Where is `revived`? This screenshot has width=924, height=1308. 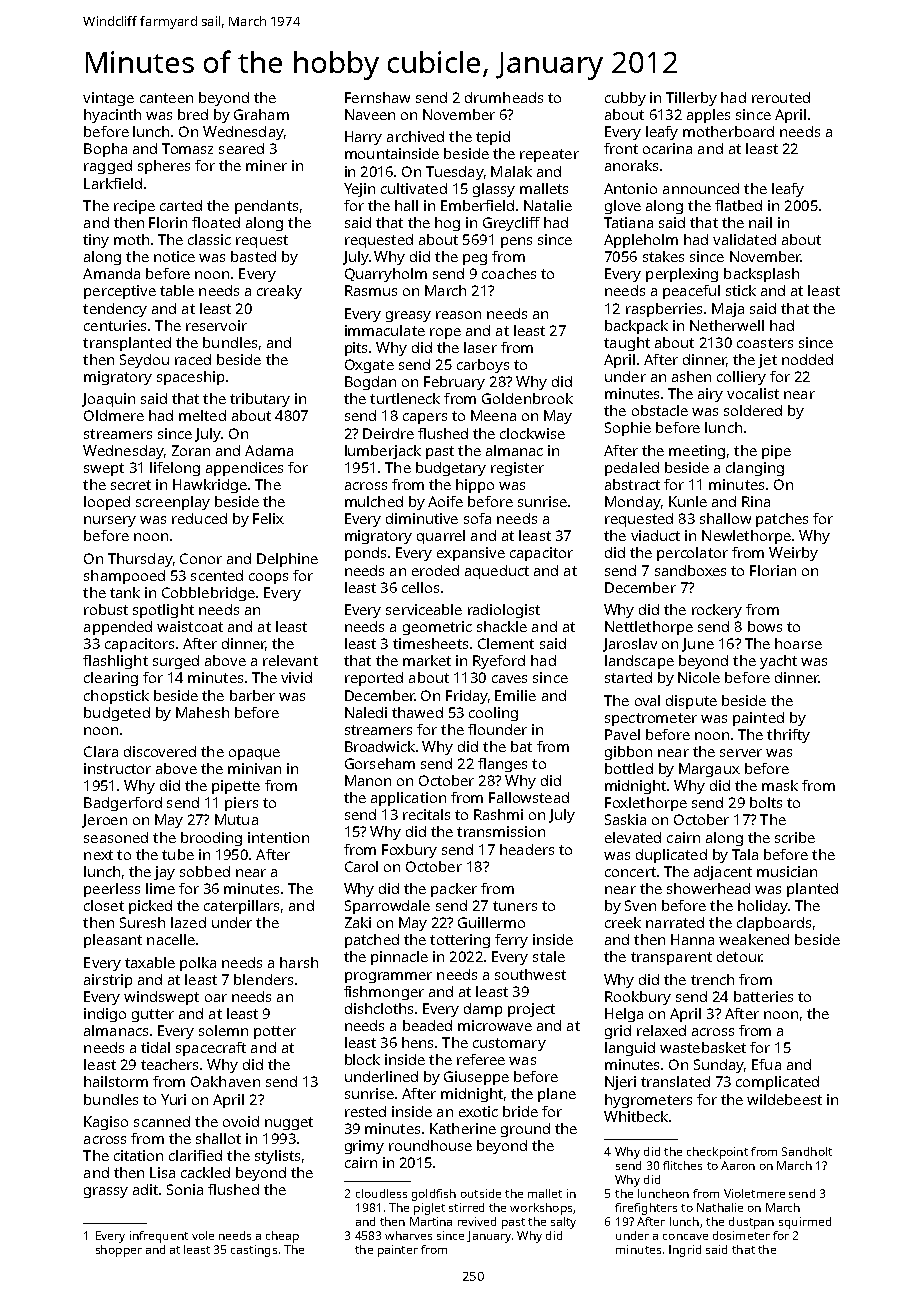 revived is located at coordinates (477, 1221).
